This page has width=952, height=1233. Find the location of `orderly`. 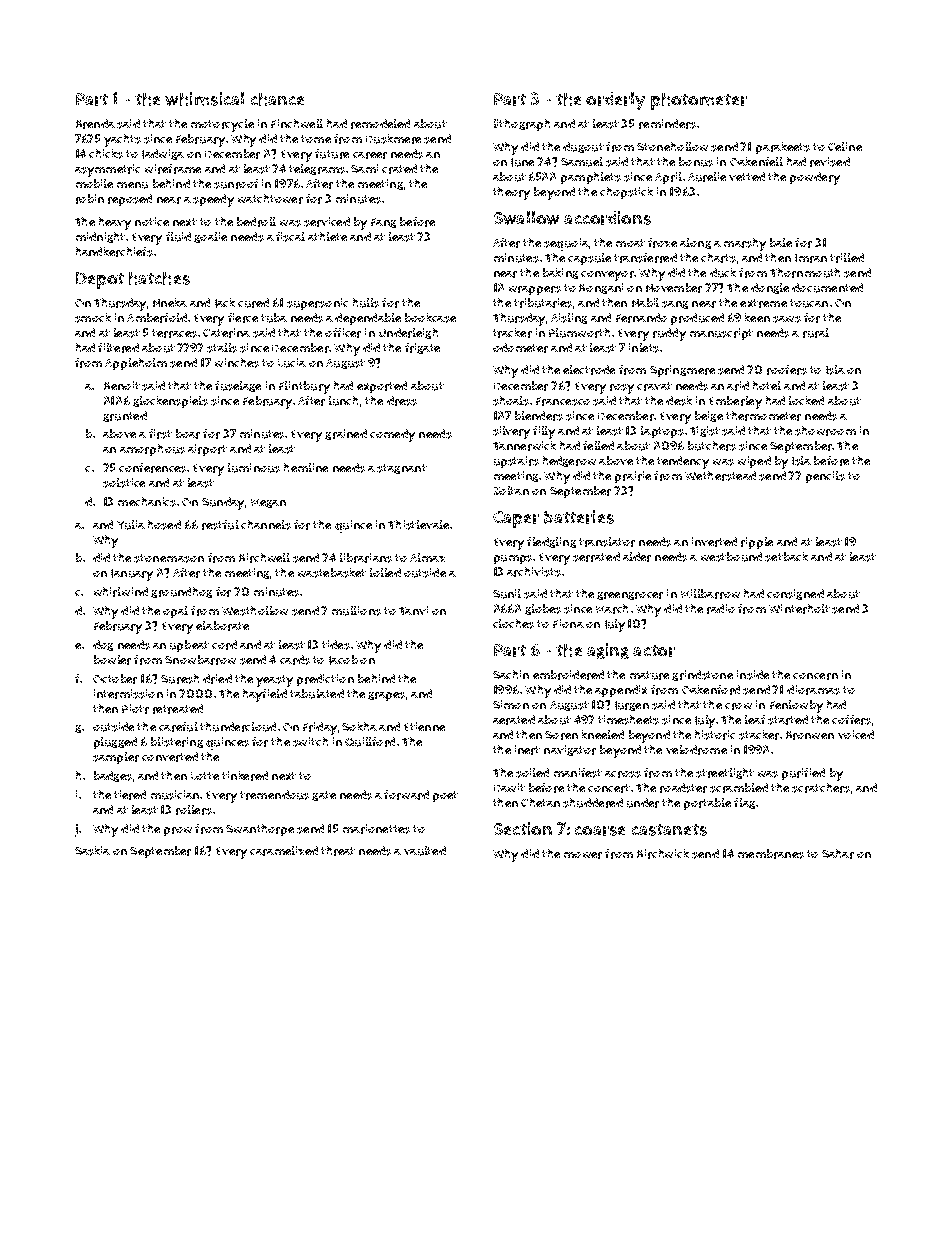

orderly is located at coordinates (615, 101).
